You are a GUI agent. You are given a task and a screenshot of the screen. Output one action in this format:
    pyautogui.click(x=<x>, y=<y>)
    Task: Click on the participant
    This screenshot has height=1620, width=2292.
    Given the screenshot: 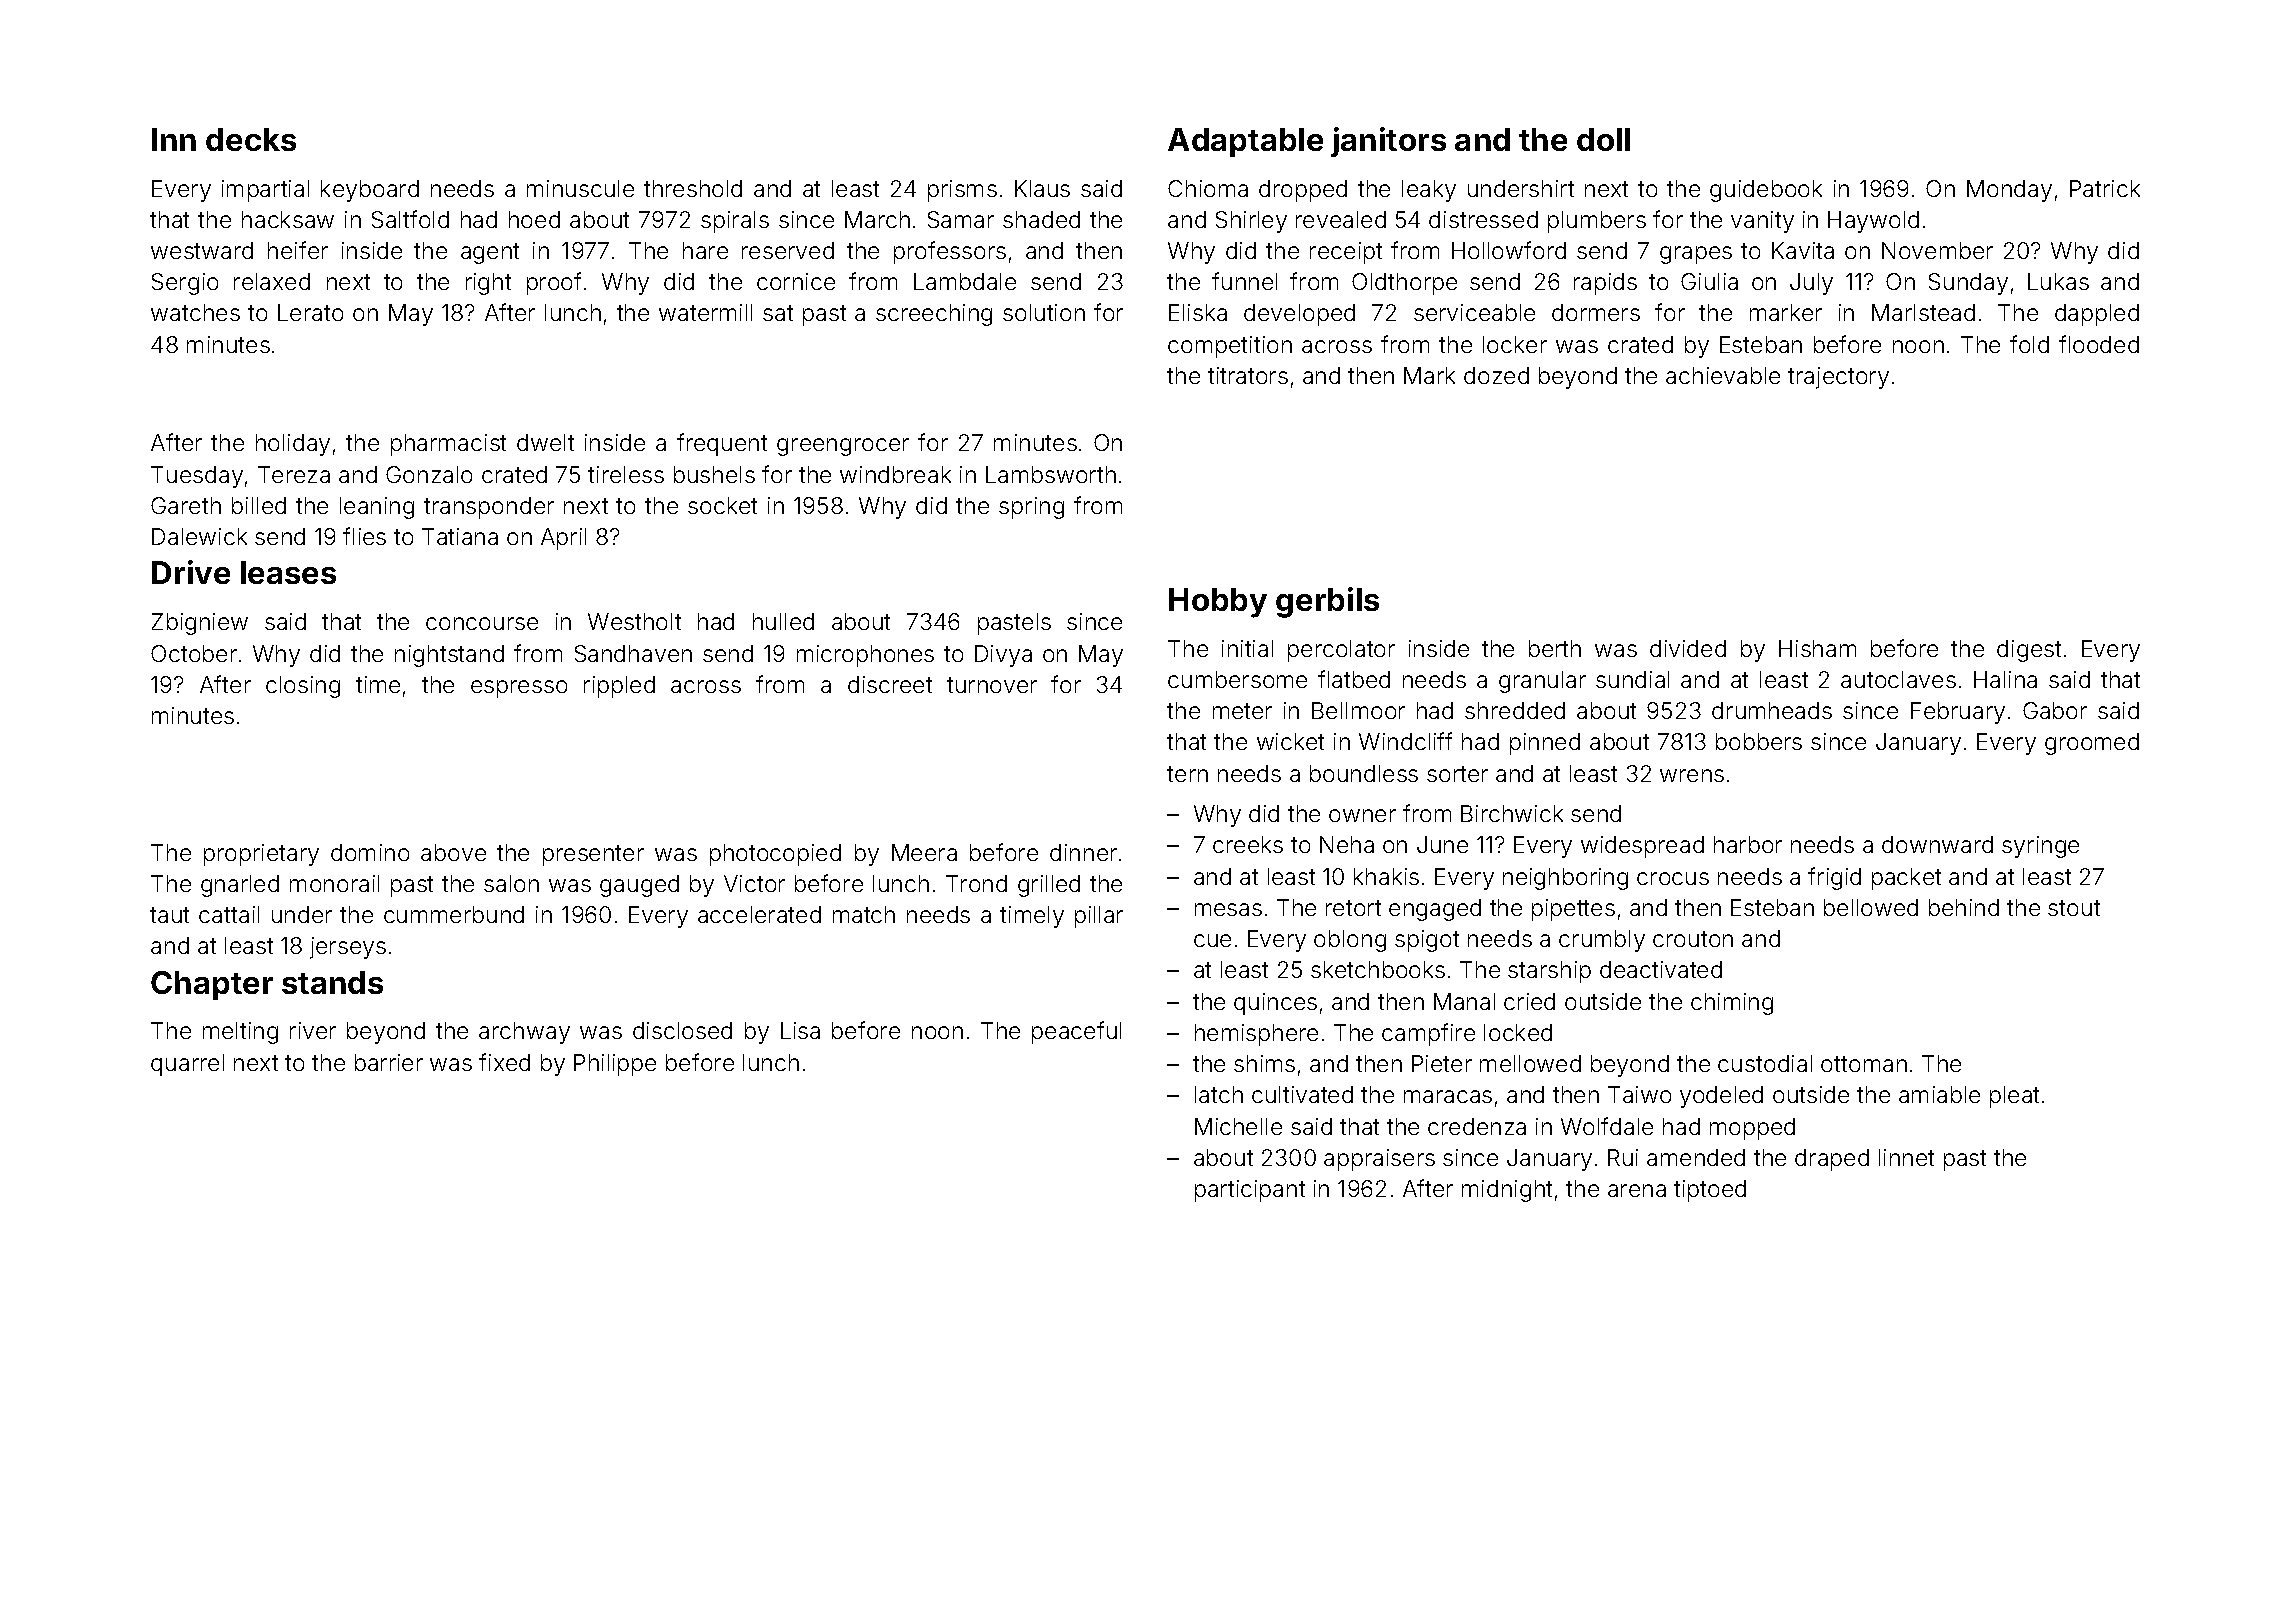 What is the action you would take?
    pyautogui.click(x=1250, y=1191)
